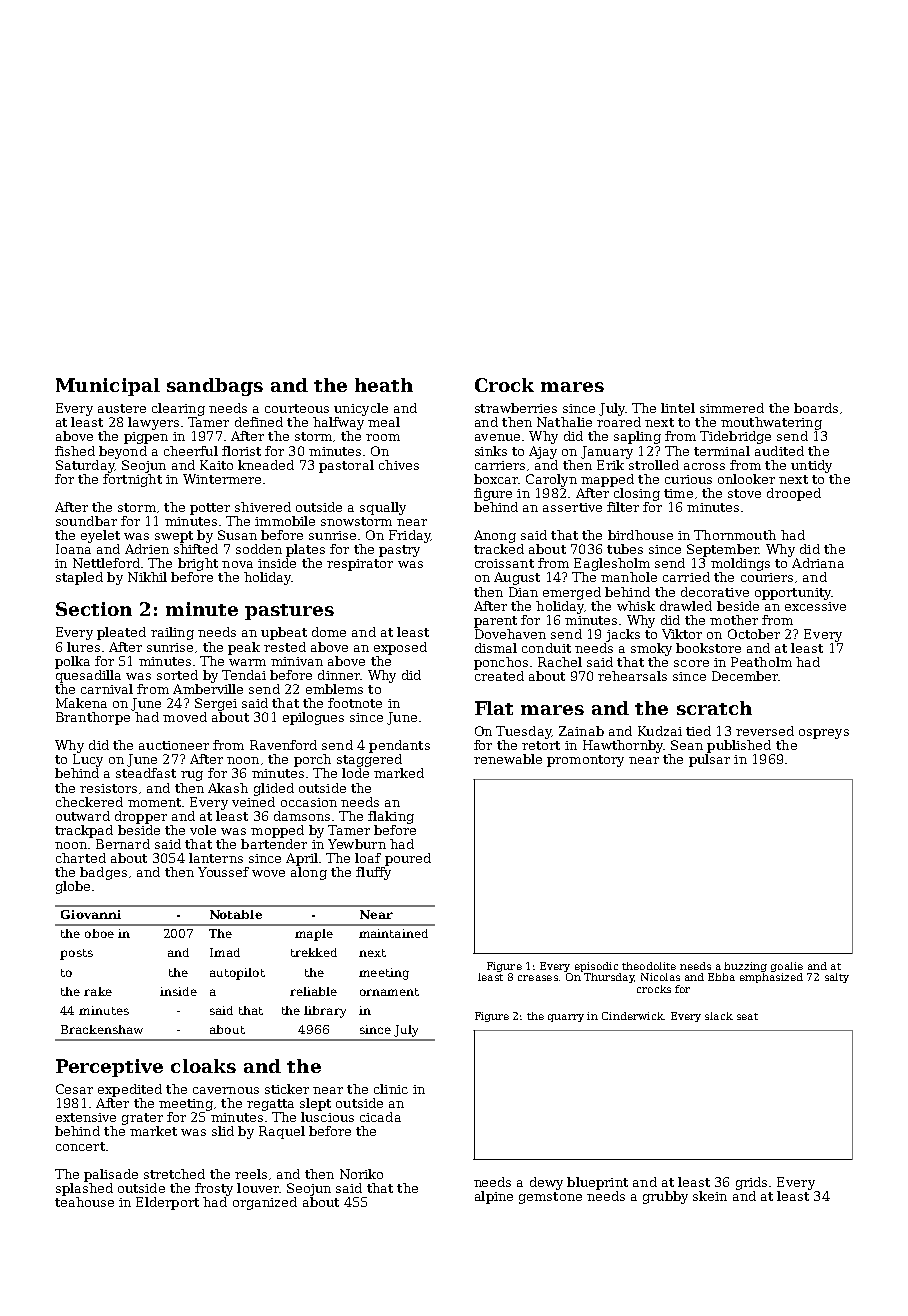 This document has height=1316, width=908. What do you see at coordinates (818, 563) in the document?
I see `Adriana` at bounding box center [818, 563].
